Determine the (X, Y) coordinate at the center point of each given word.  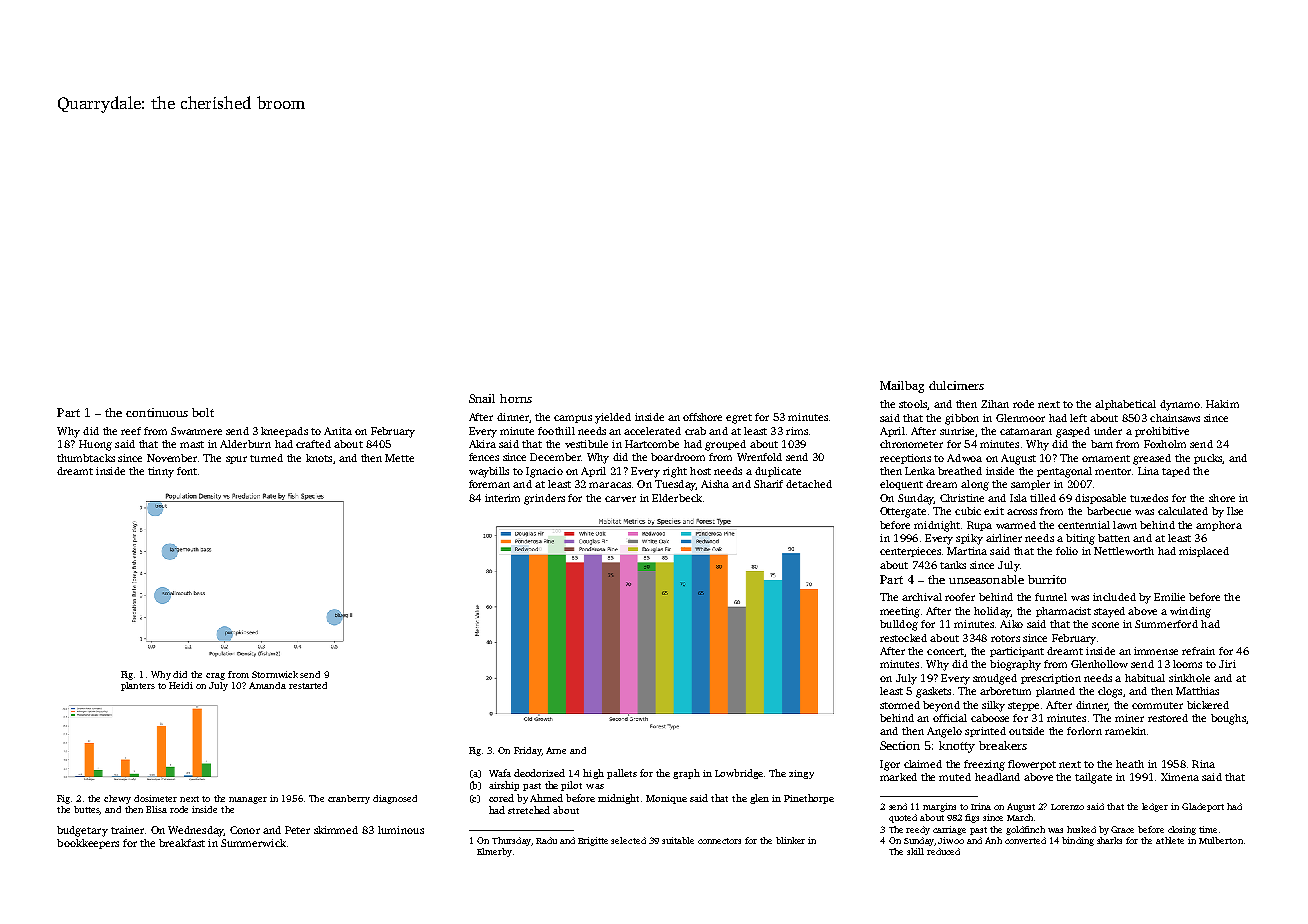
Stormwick (275, 674)
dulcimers (956, 385)
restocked (903, 638)
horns (516, 398)
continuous (157, 412)
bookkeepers (88, 844)
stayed (1109, 612)
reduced (943, 851)
